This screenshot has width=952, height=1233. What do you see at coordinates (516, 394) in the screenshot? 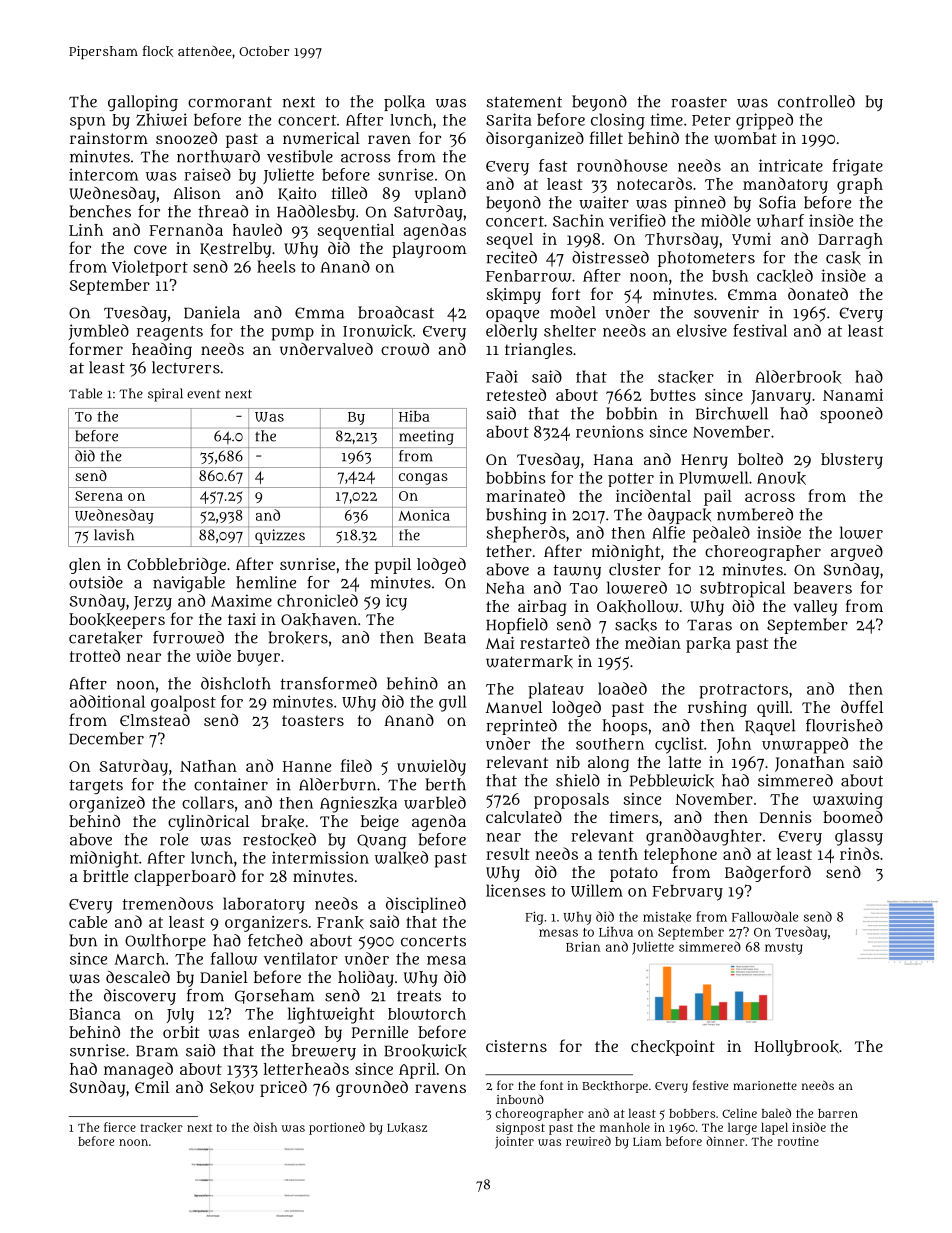
I see `retested` at bounding box center [516, 394].
